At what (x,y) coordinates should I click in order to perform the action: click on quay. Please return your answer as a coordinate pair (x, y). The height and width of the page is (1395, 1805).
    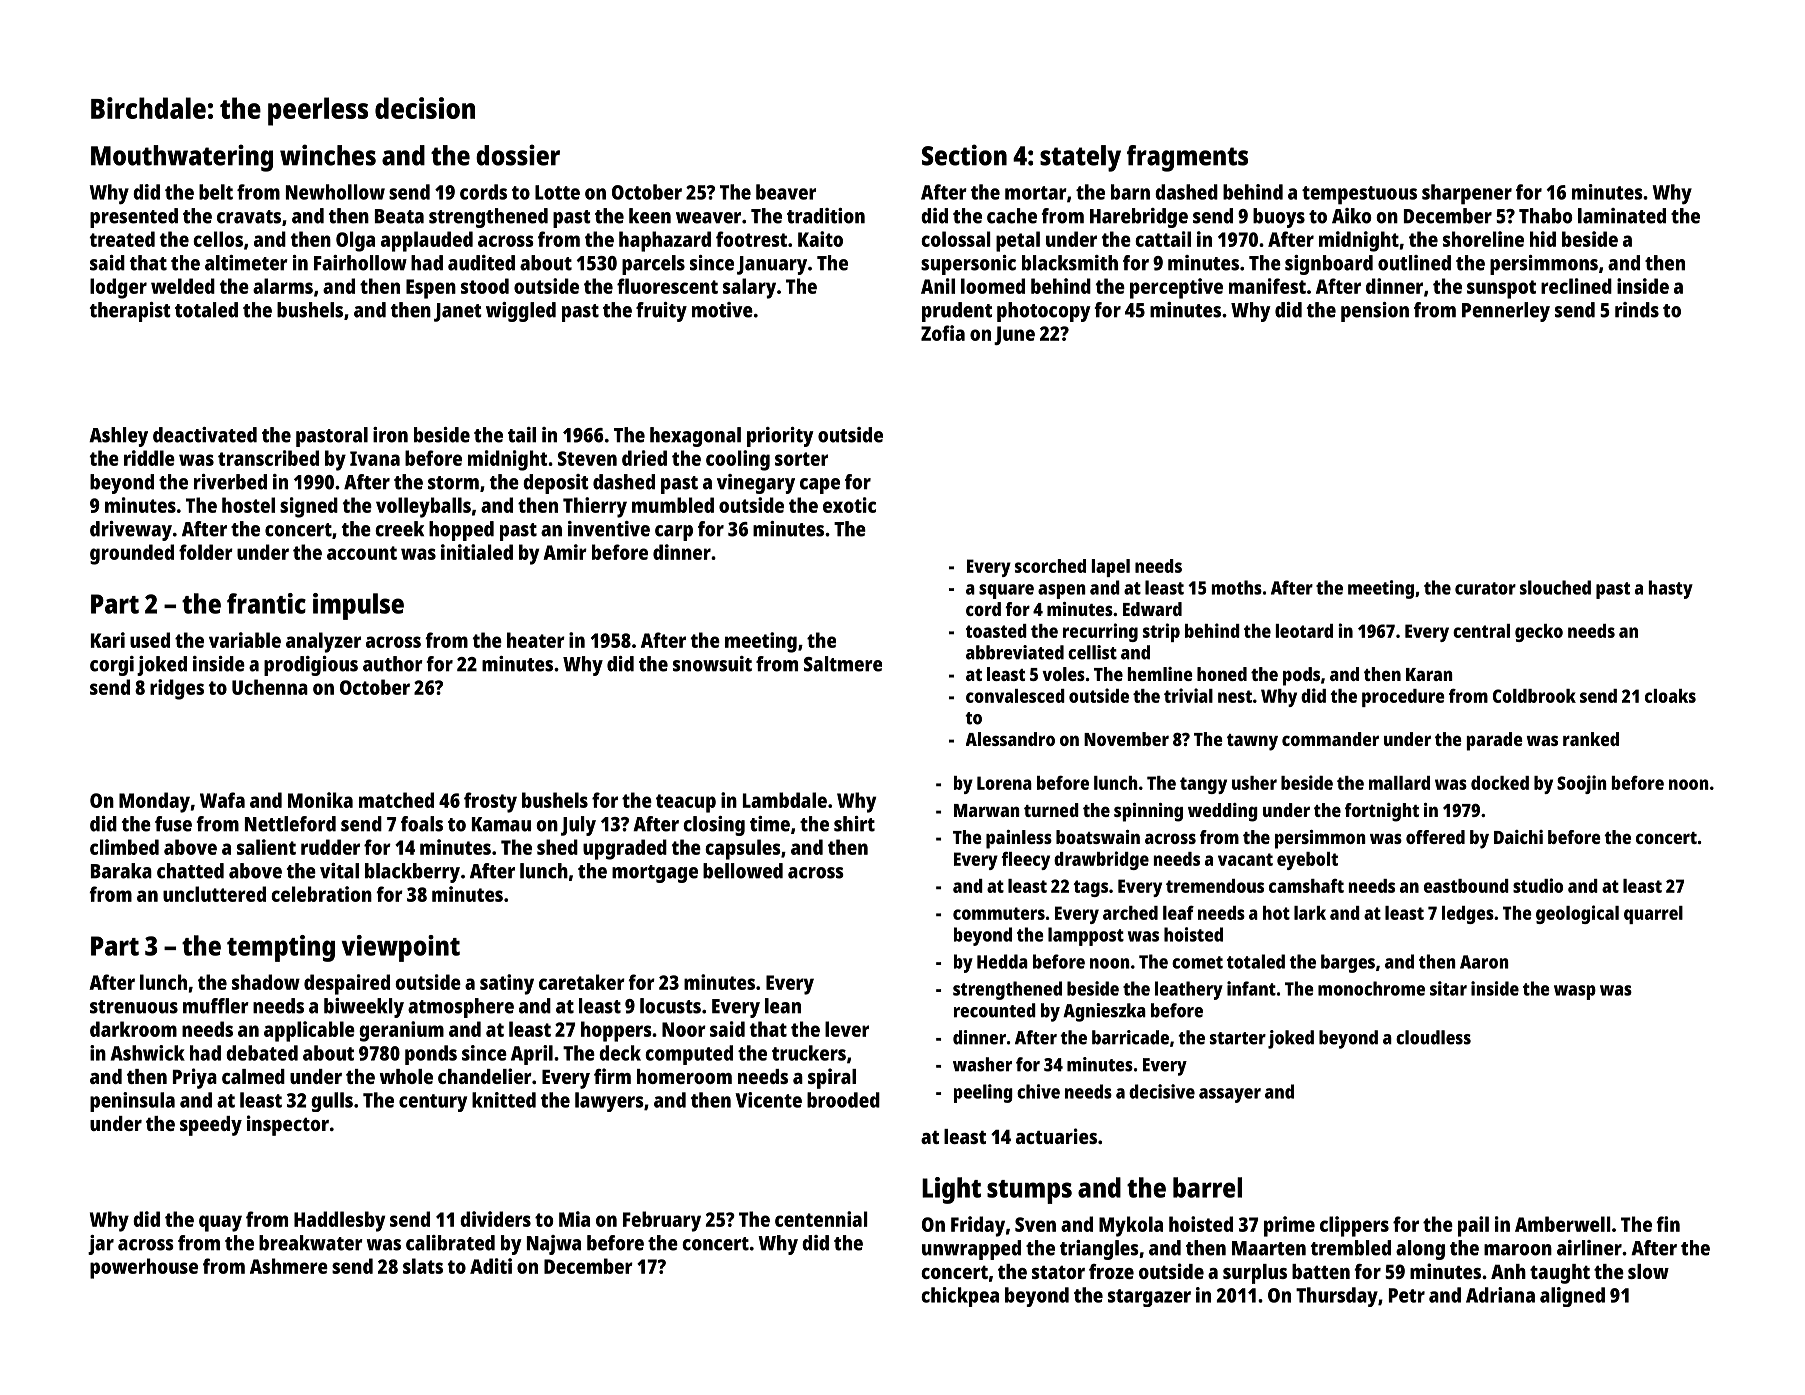
    Looking at the image, I should click on (220, 1223).
